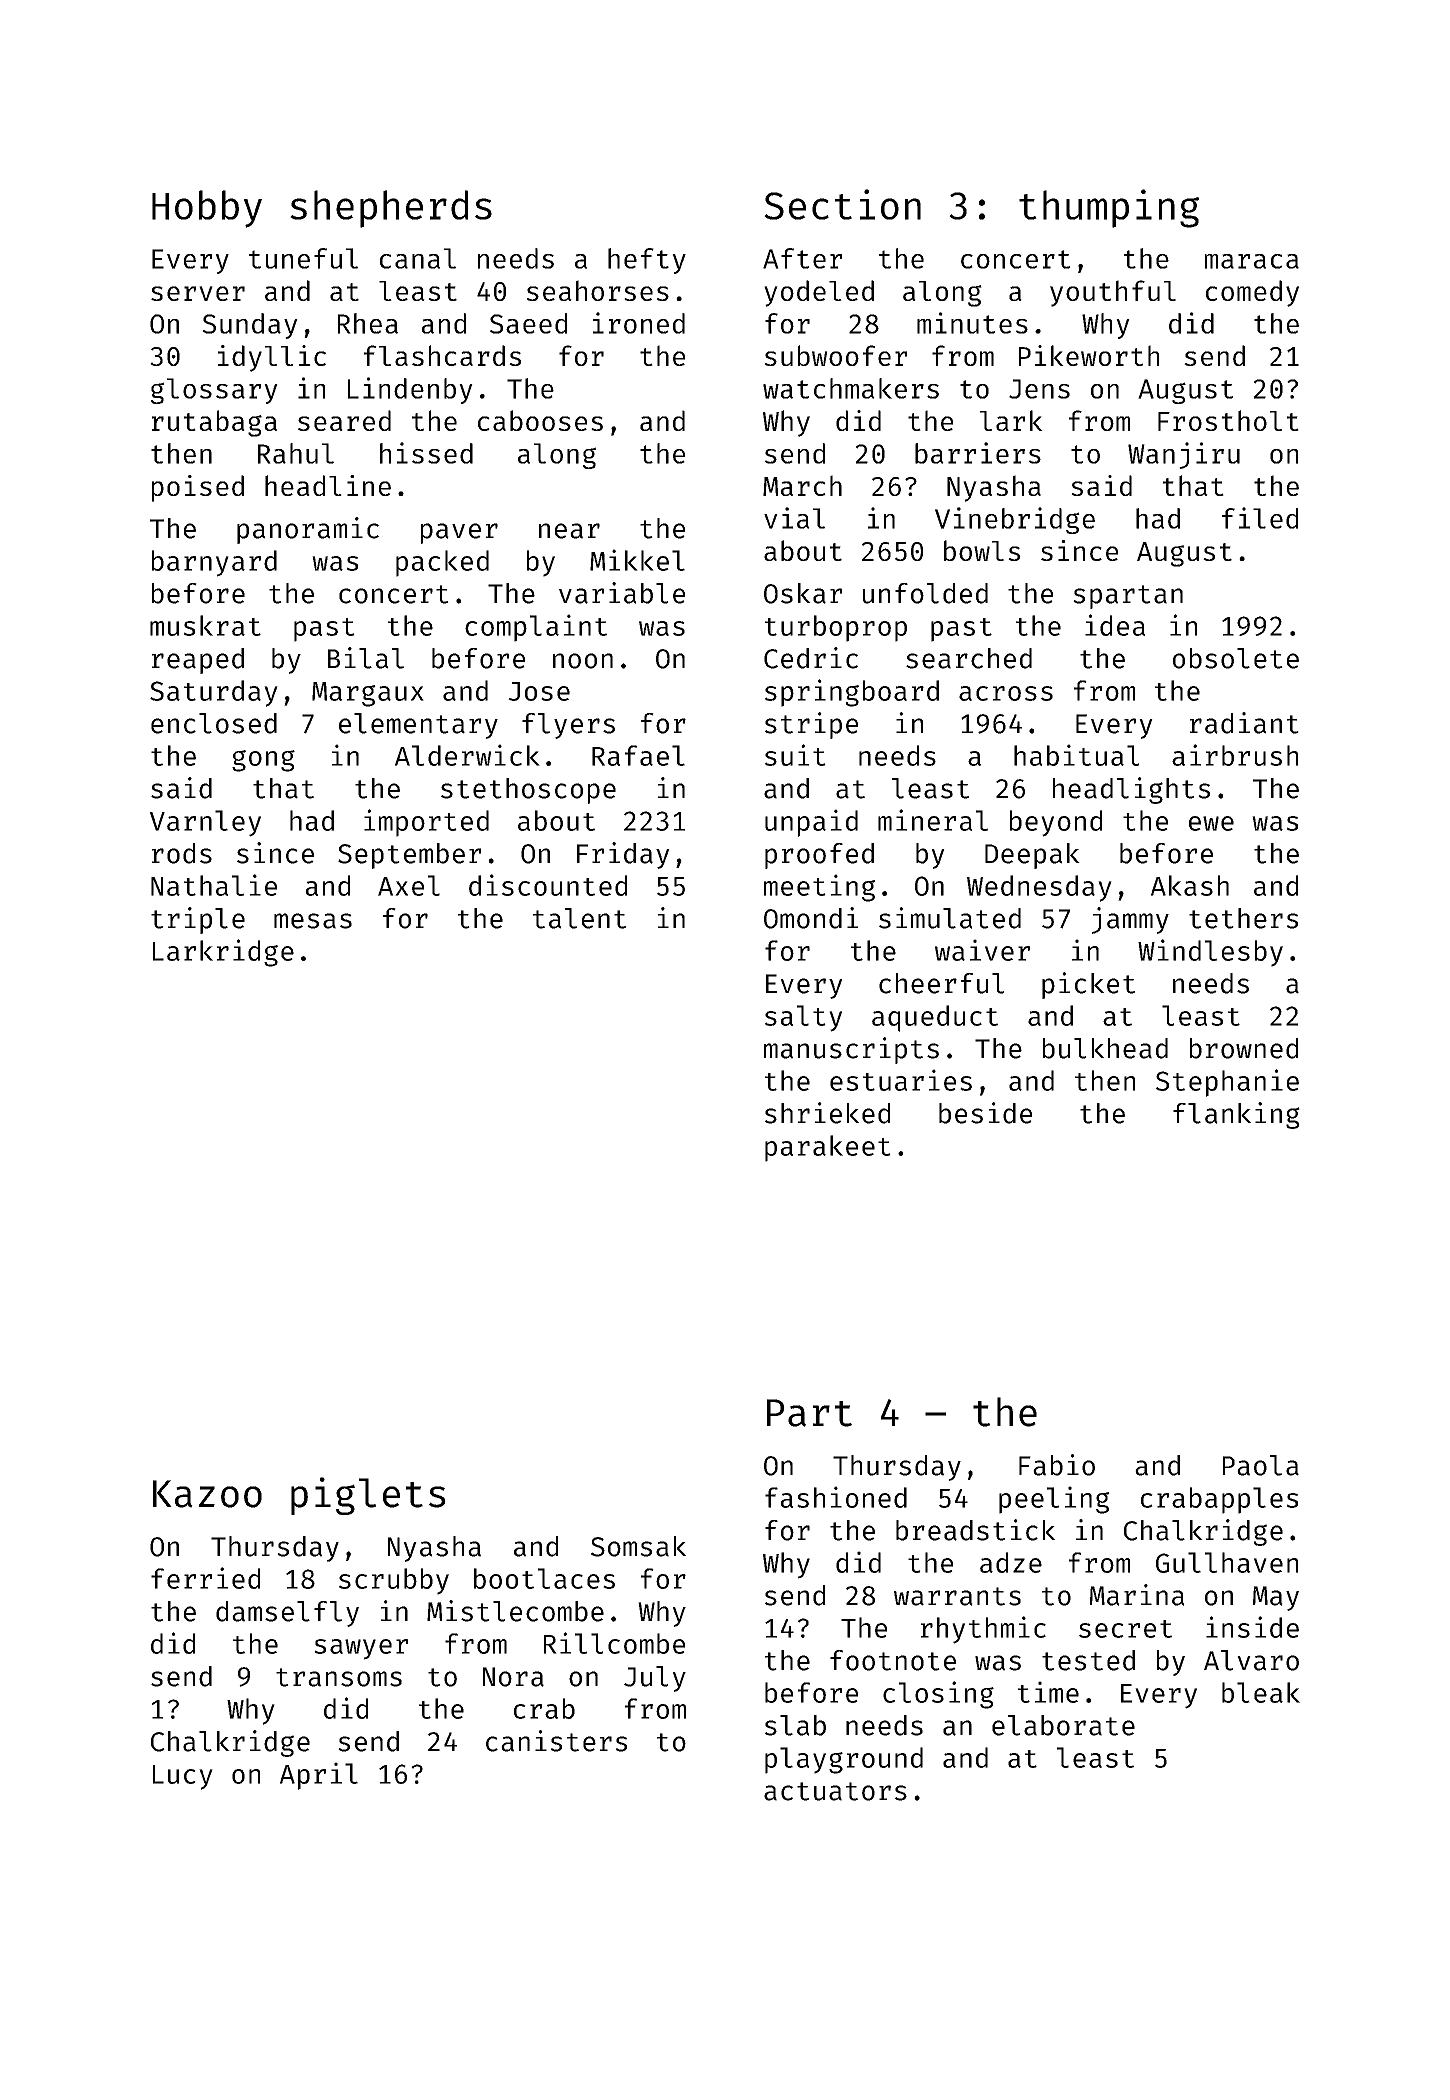  Describe the element at coordinates (835, 1791) in the document. I see `actuators` at that location.
